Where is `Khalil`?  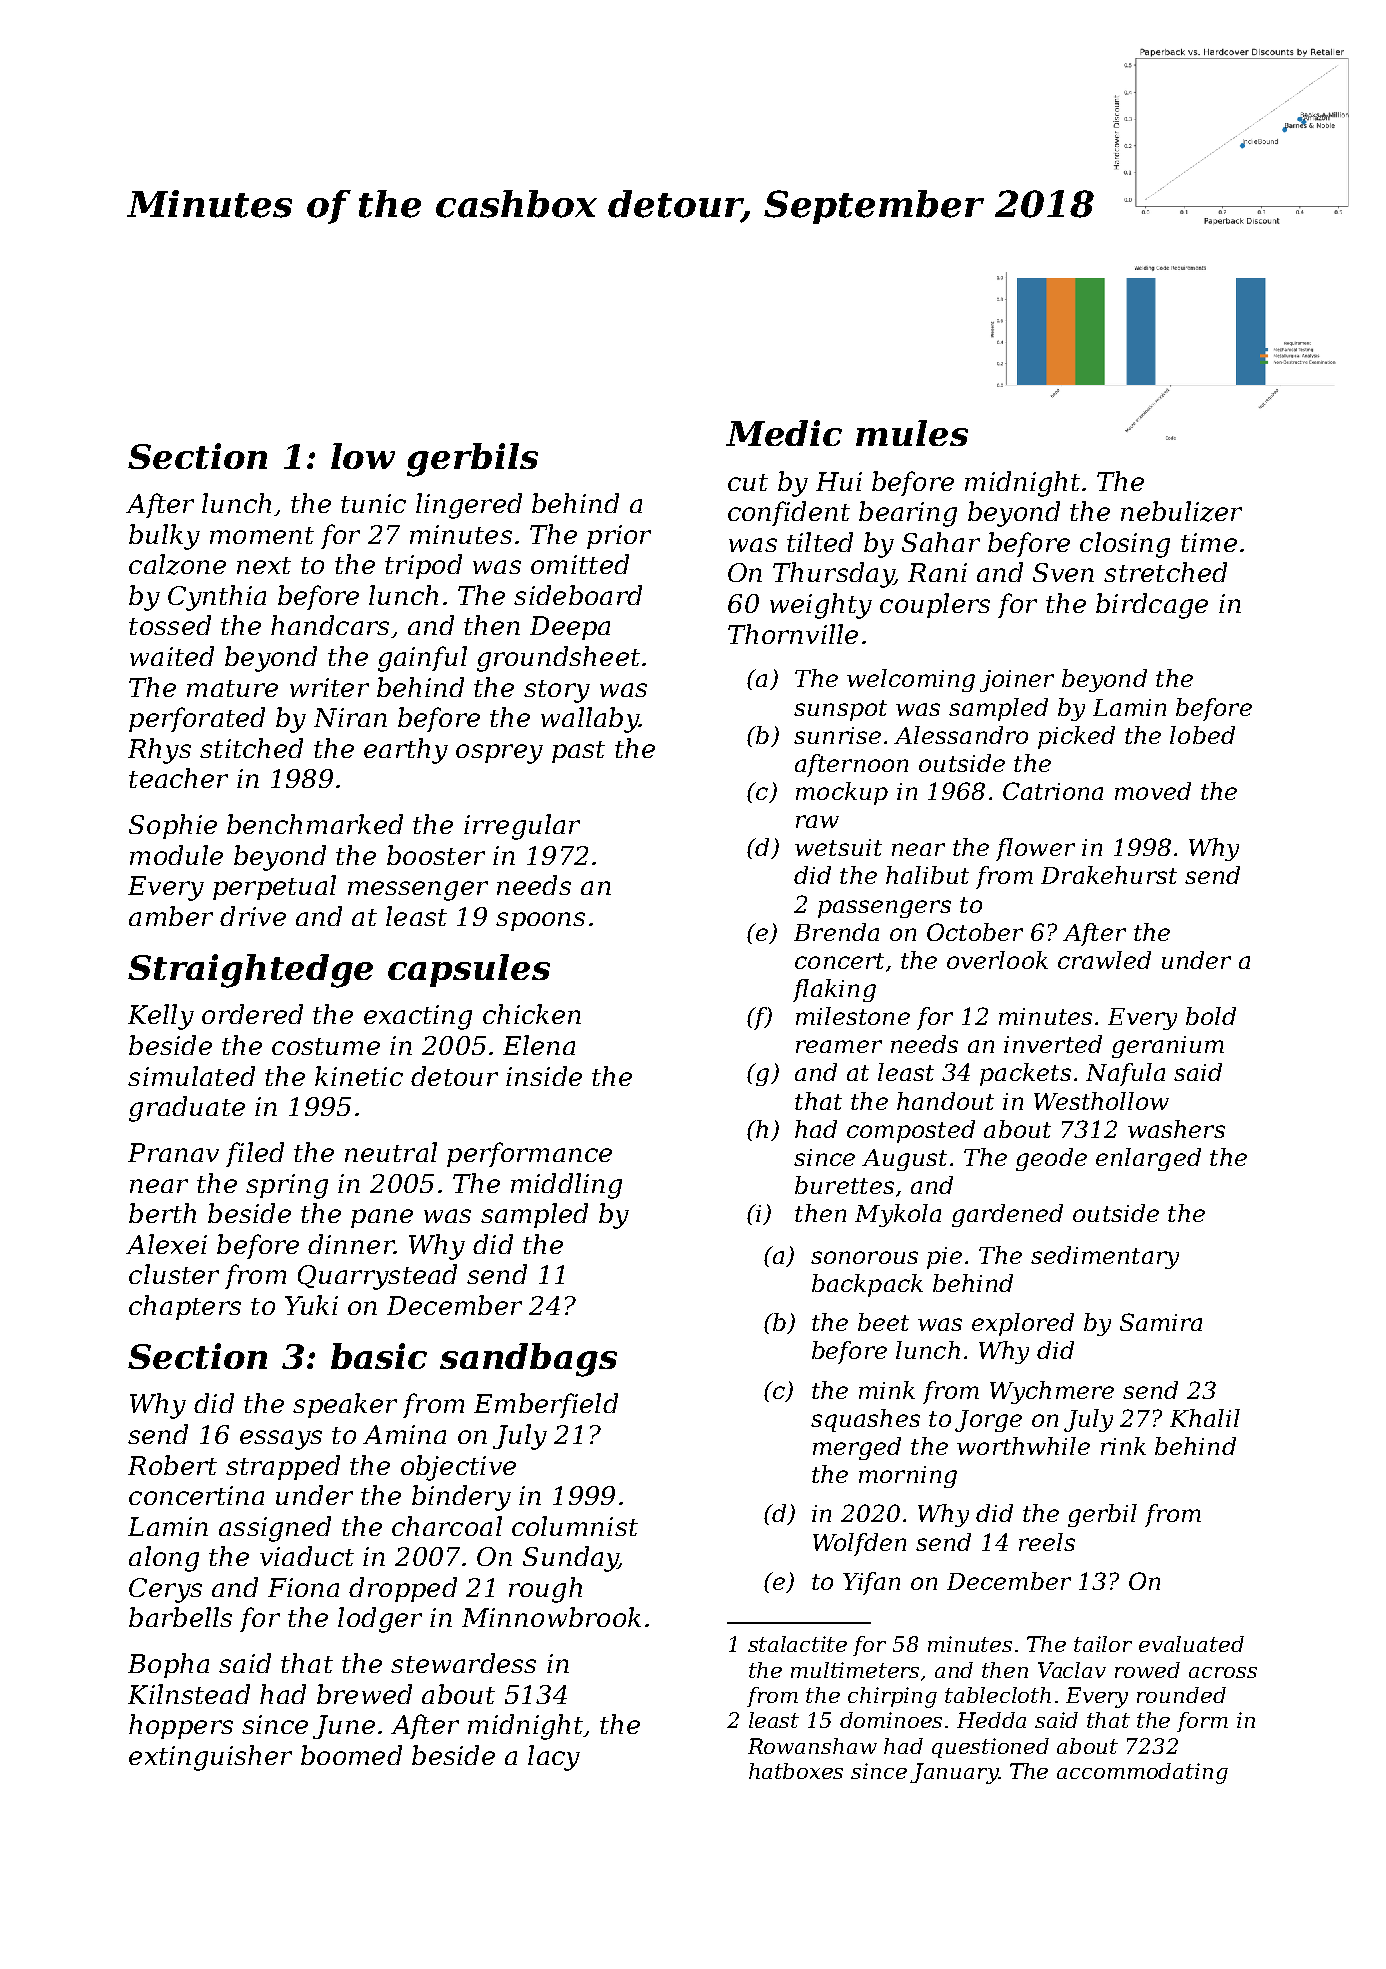 Khalil is located at coordinates (1205, 1418).
